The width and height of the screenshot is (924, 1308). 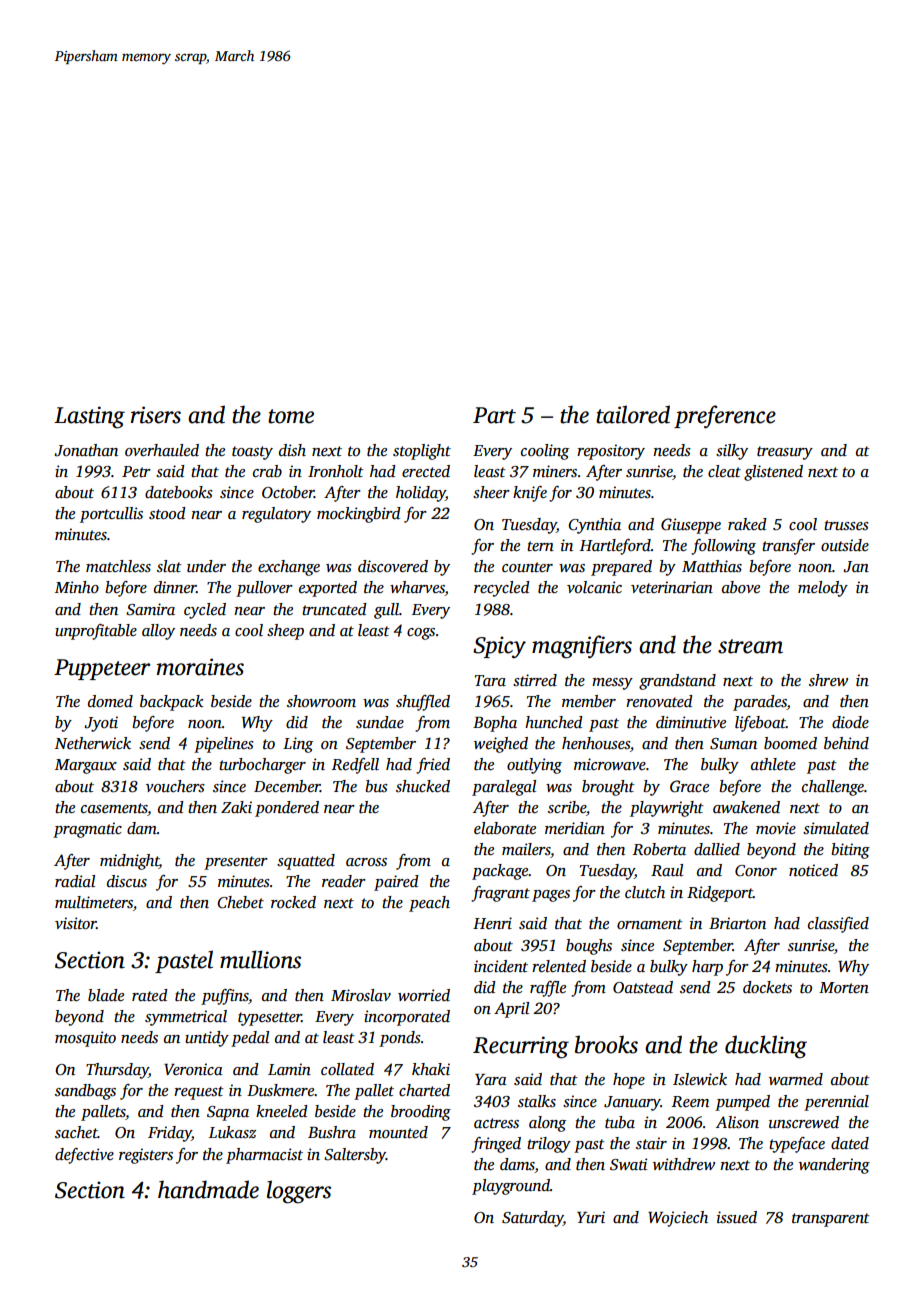 What do you see at coordinates (424, 995) in the screenshot?
I see `worried` at bounding box center [424, 995].
